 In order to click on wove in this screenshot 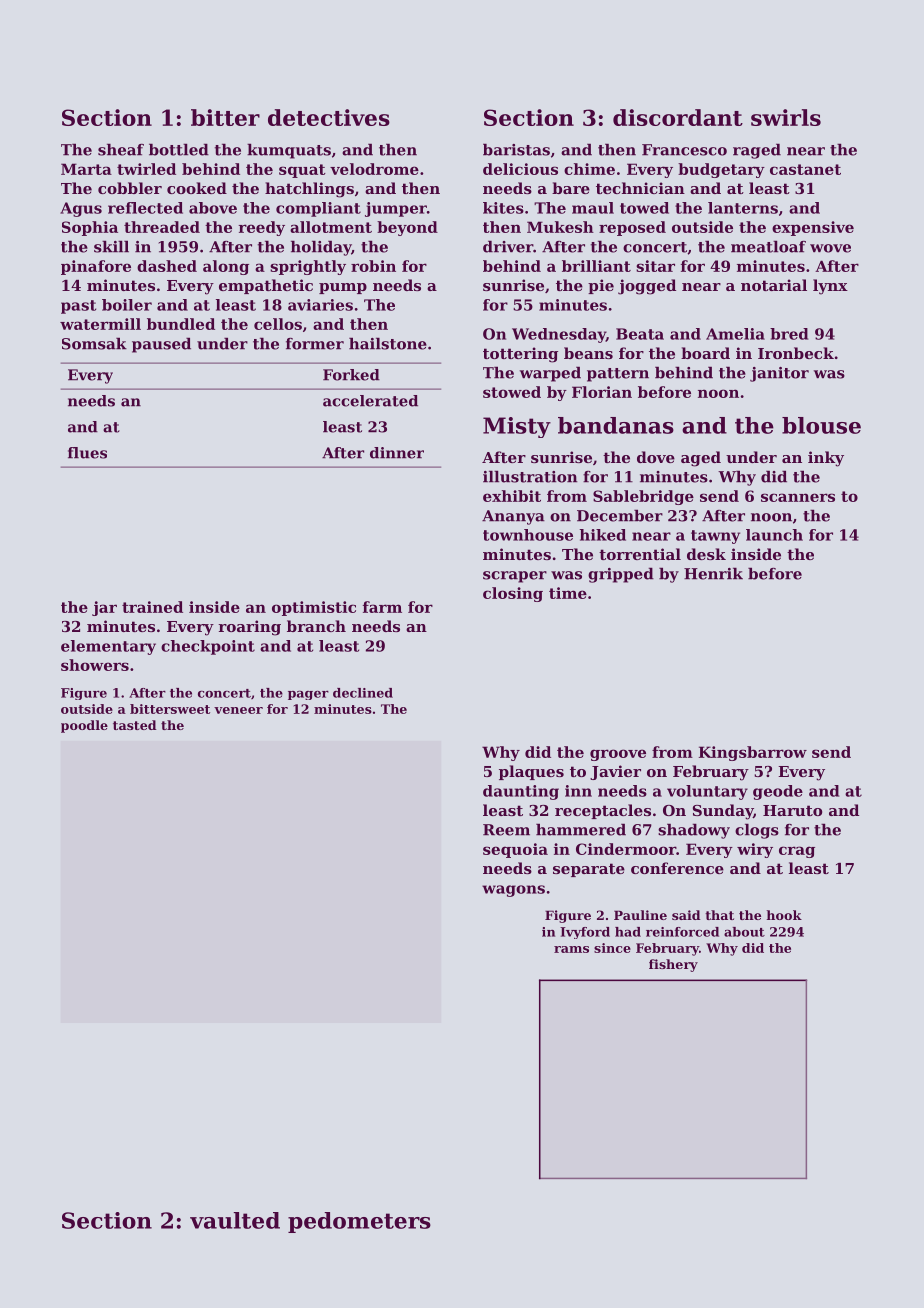, I will do `click(830, 248)`.
